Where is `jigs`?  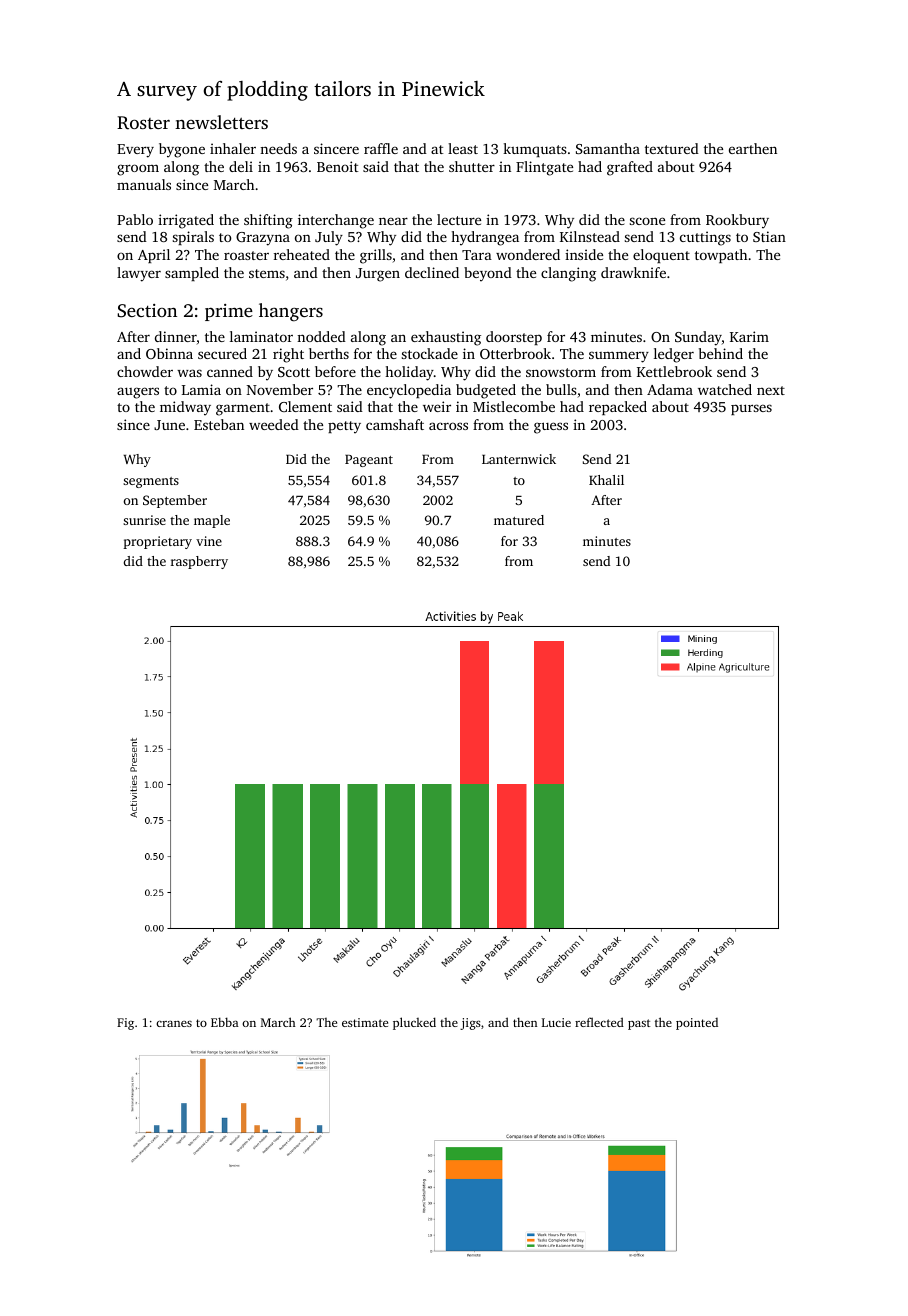 jigs is located at coordinates (470, 1024).
